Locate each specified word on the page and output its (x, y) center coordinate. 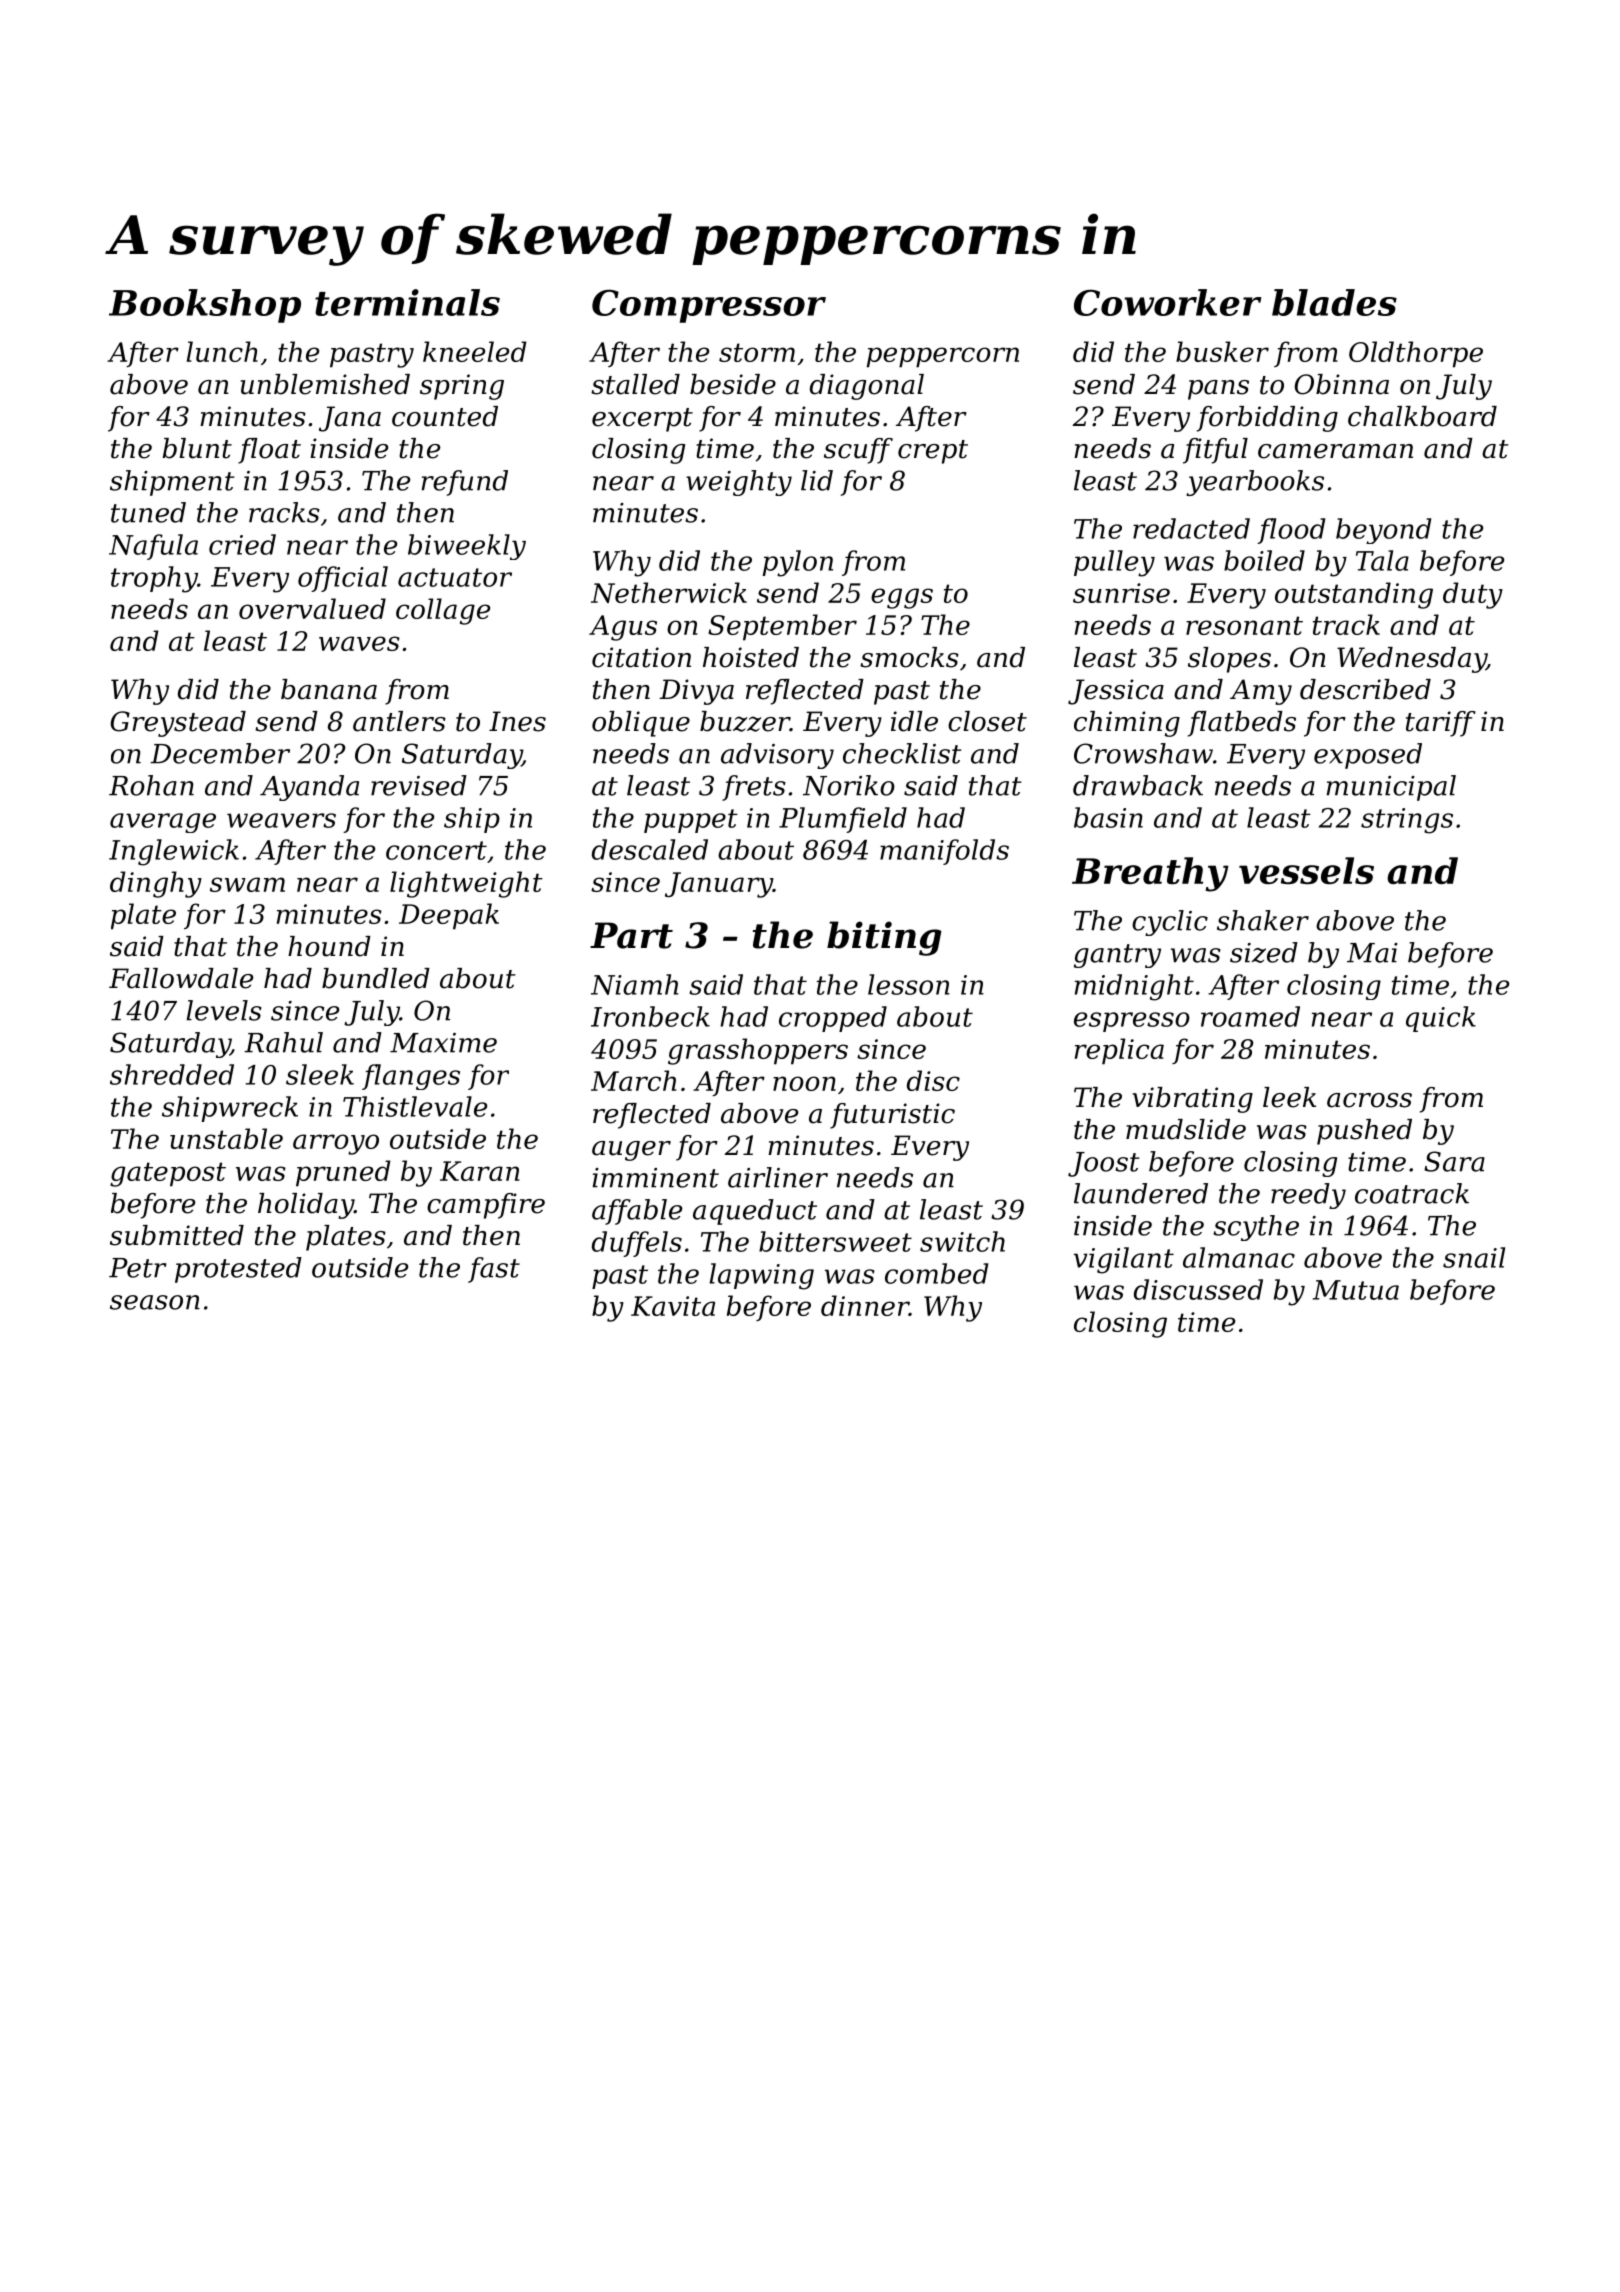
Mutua (1356, 1290)
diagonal (867, 387)
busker (1222, 351)
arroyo (336, 1144)
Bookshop (205, 306)
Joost (1103, 1164)
